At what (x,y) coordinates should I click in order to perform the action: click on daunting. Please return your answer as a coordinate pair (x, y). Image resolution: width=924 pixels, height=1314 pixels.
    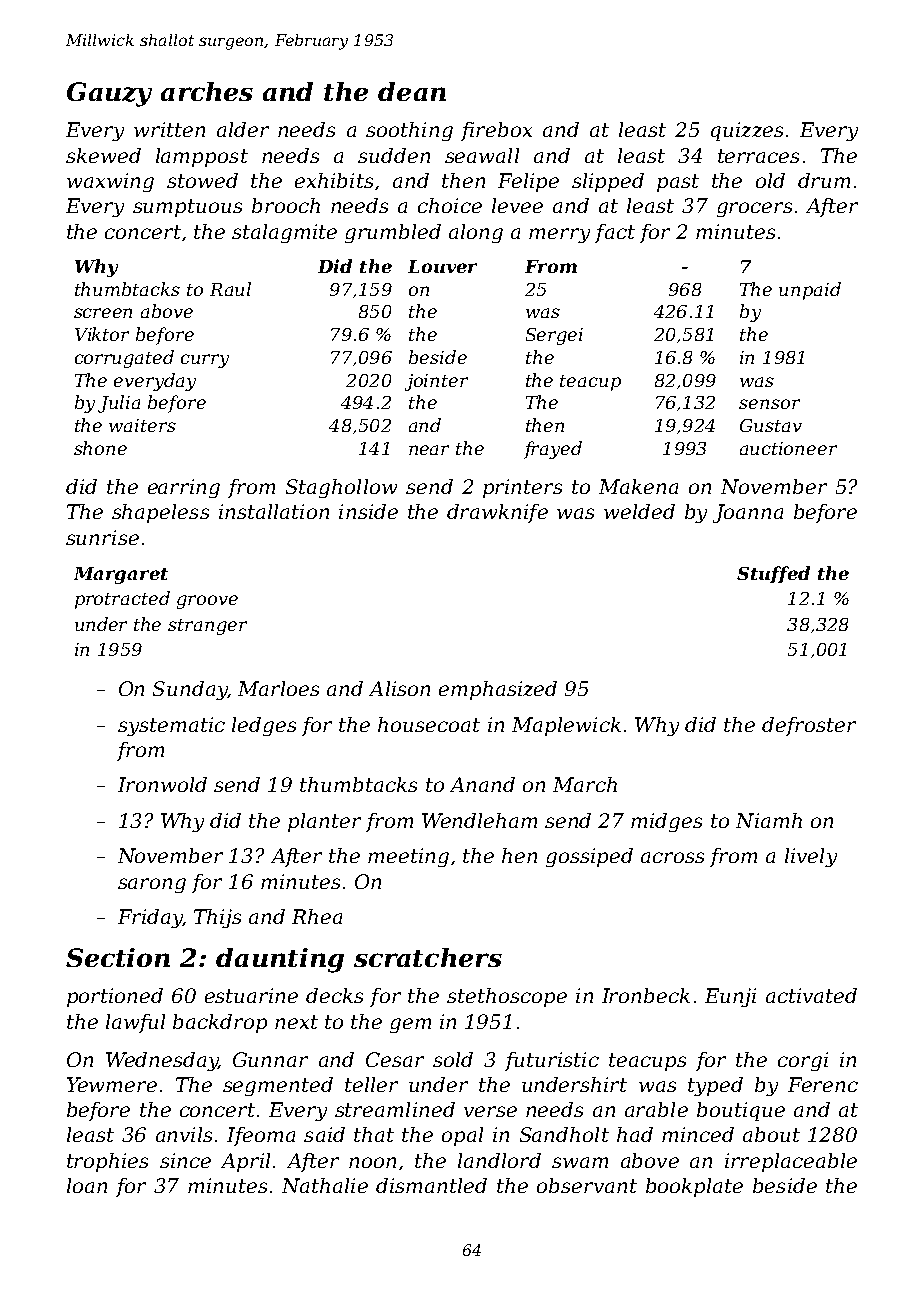
    Looking at the image, I should click on (280, 960).
